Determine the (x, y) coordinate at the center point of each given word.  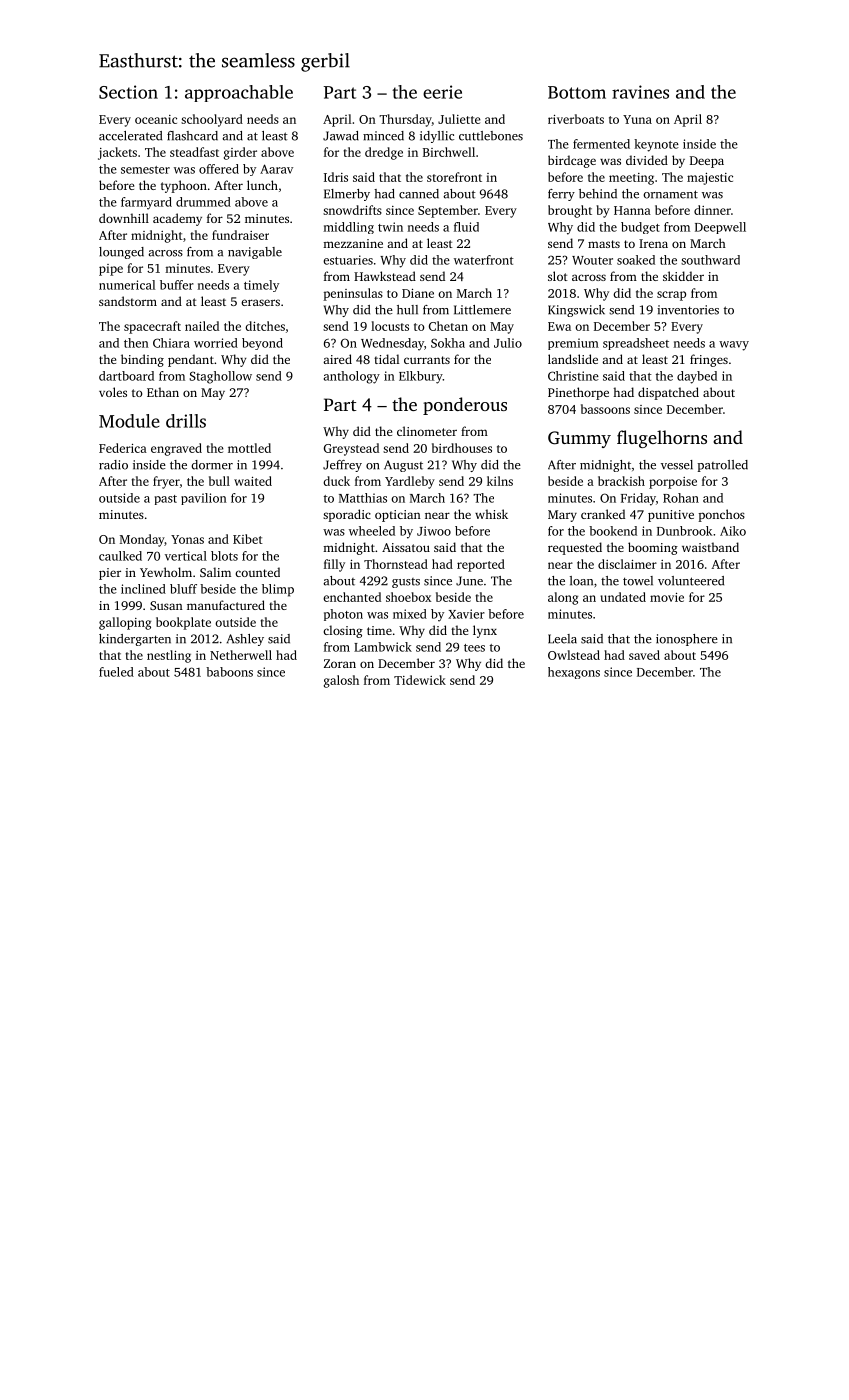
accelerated (130, 136)
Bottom (577, 92)
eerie (442, 92)
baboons (229, 672)
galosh (341, 681)
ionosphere (687, 640)
